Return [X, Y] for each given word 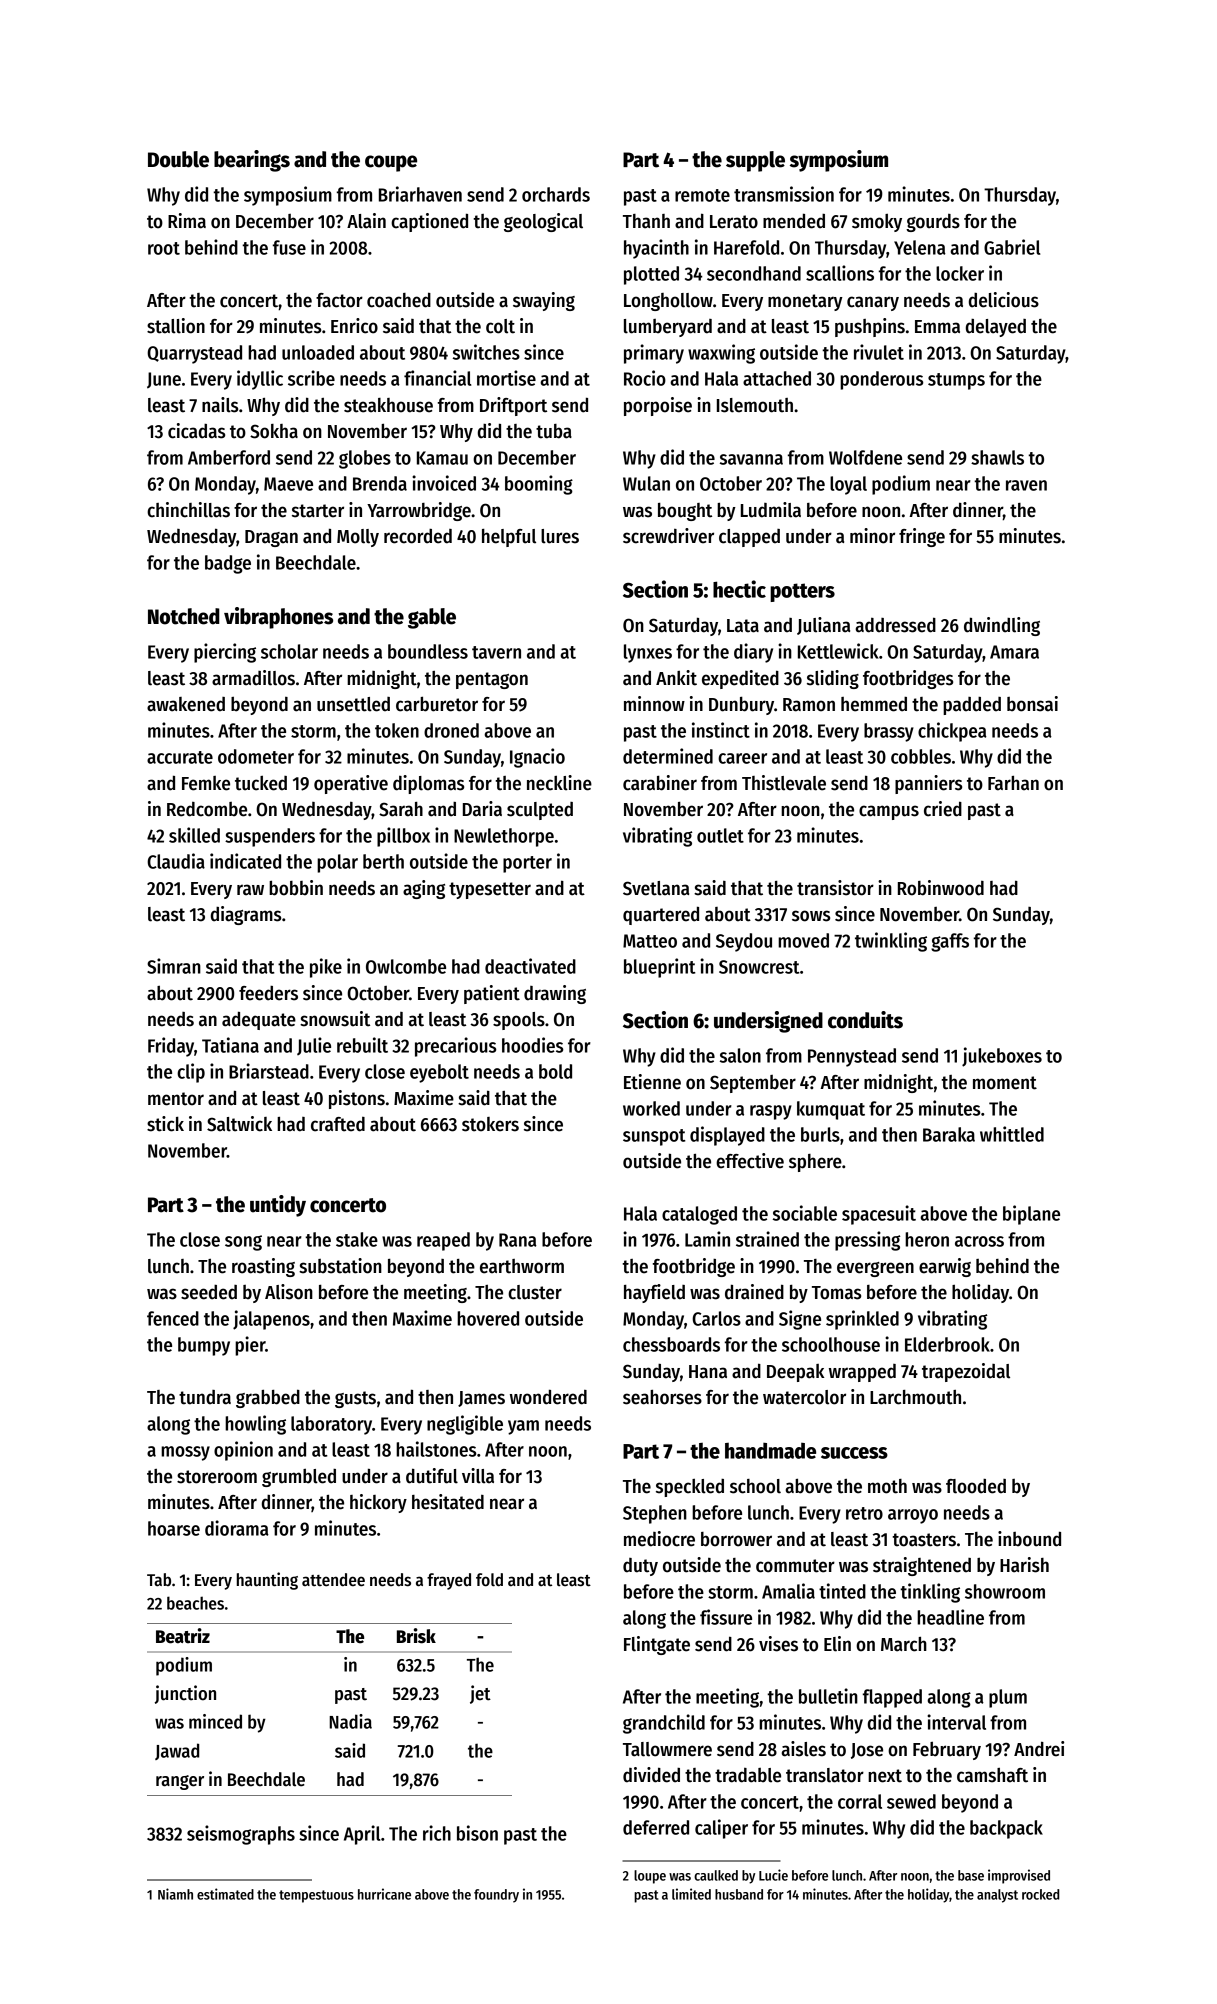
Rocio [645, 378]
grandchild [664, 1724]
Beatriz [183, 1636]
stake [357, 1239]
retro [864, 1513]
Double [178, 159]
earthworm [522, 1266]
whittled [1012, 1134]
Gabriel [1012, 247]
